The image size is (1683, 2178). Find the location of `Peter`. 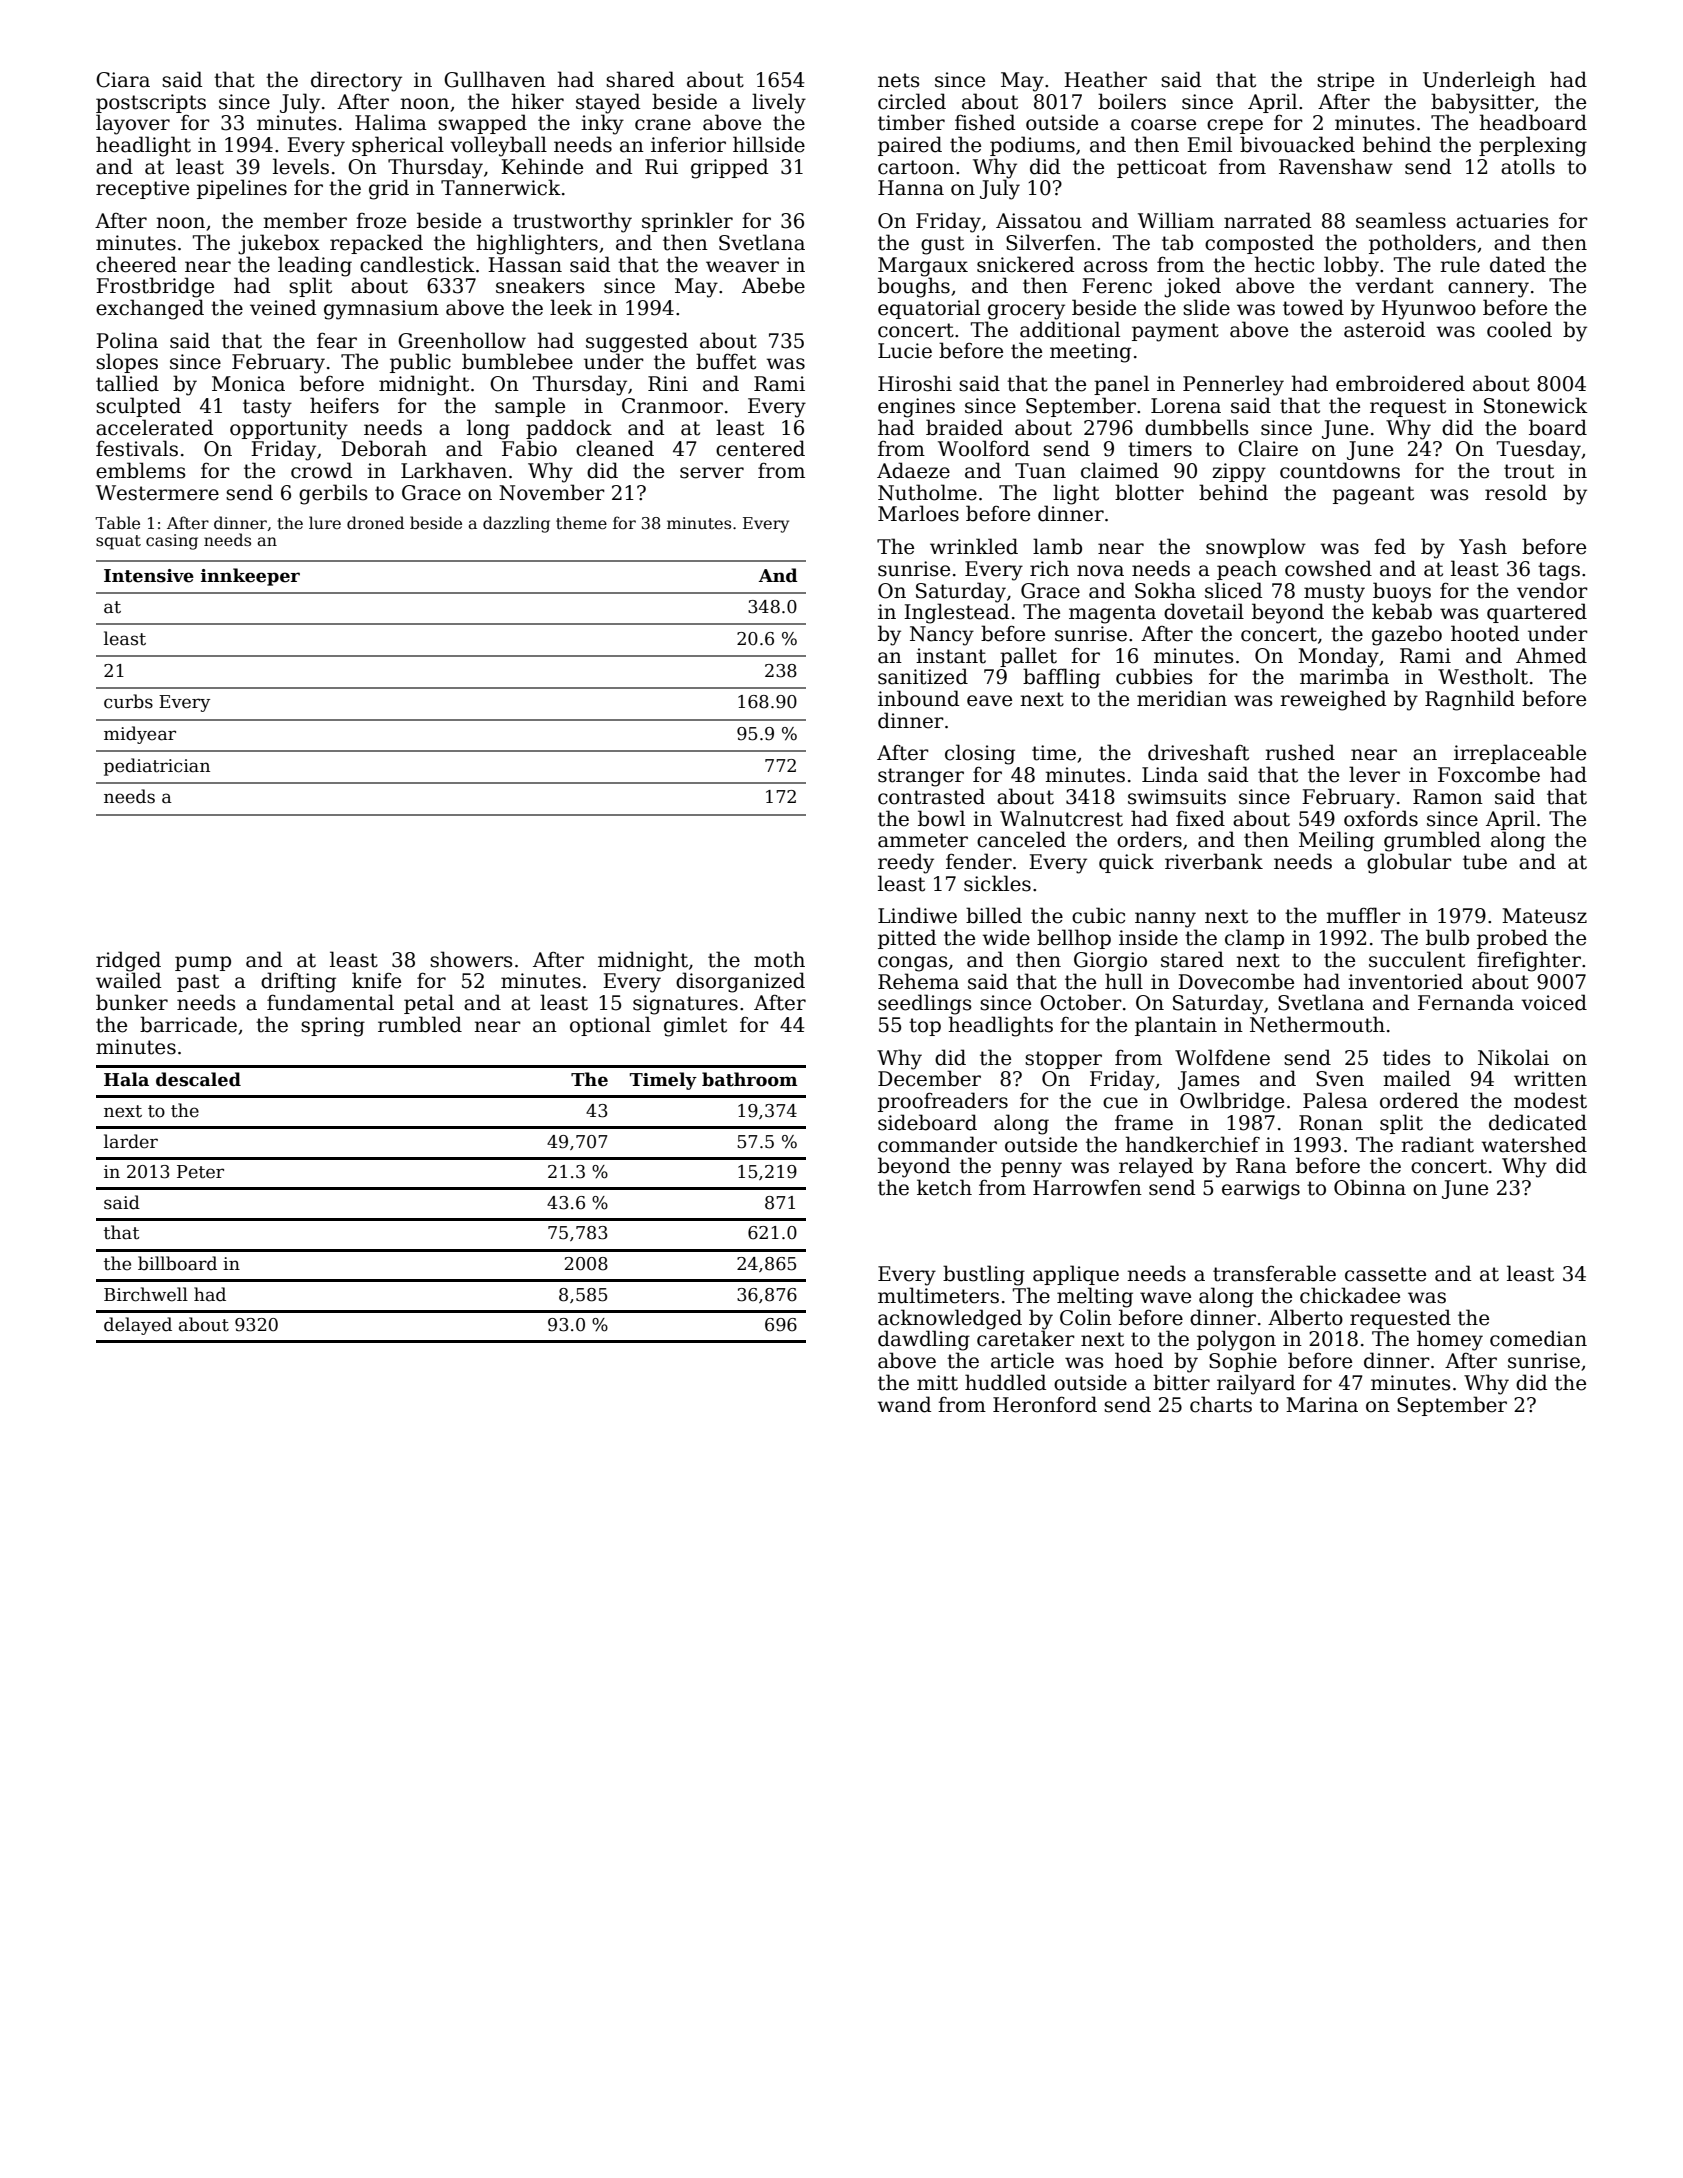

Peter is located at coordinates (200, 1172).
